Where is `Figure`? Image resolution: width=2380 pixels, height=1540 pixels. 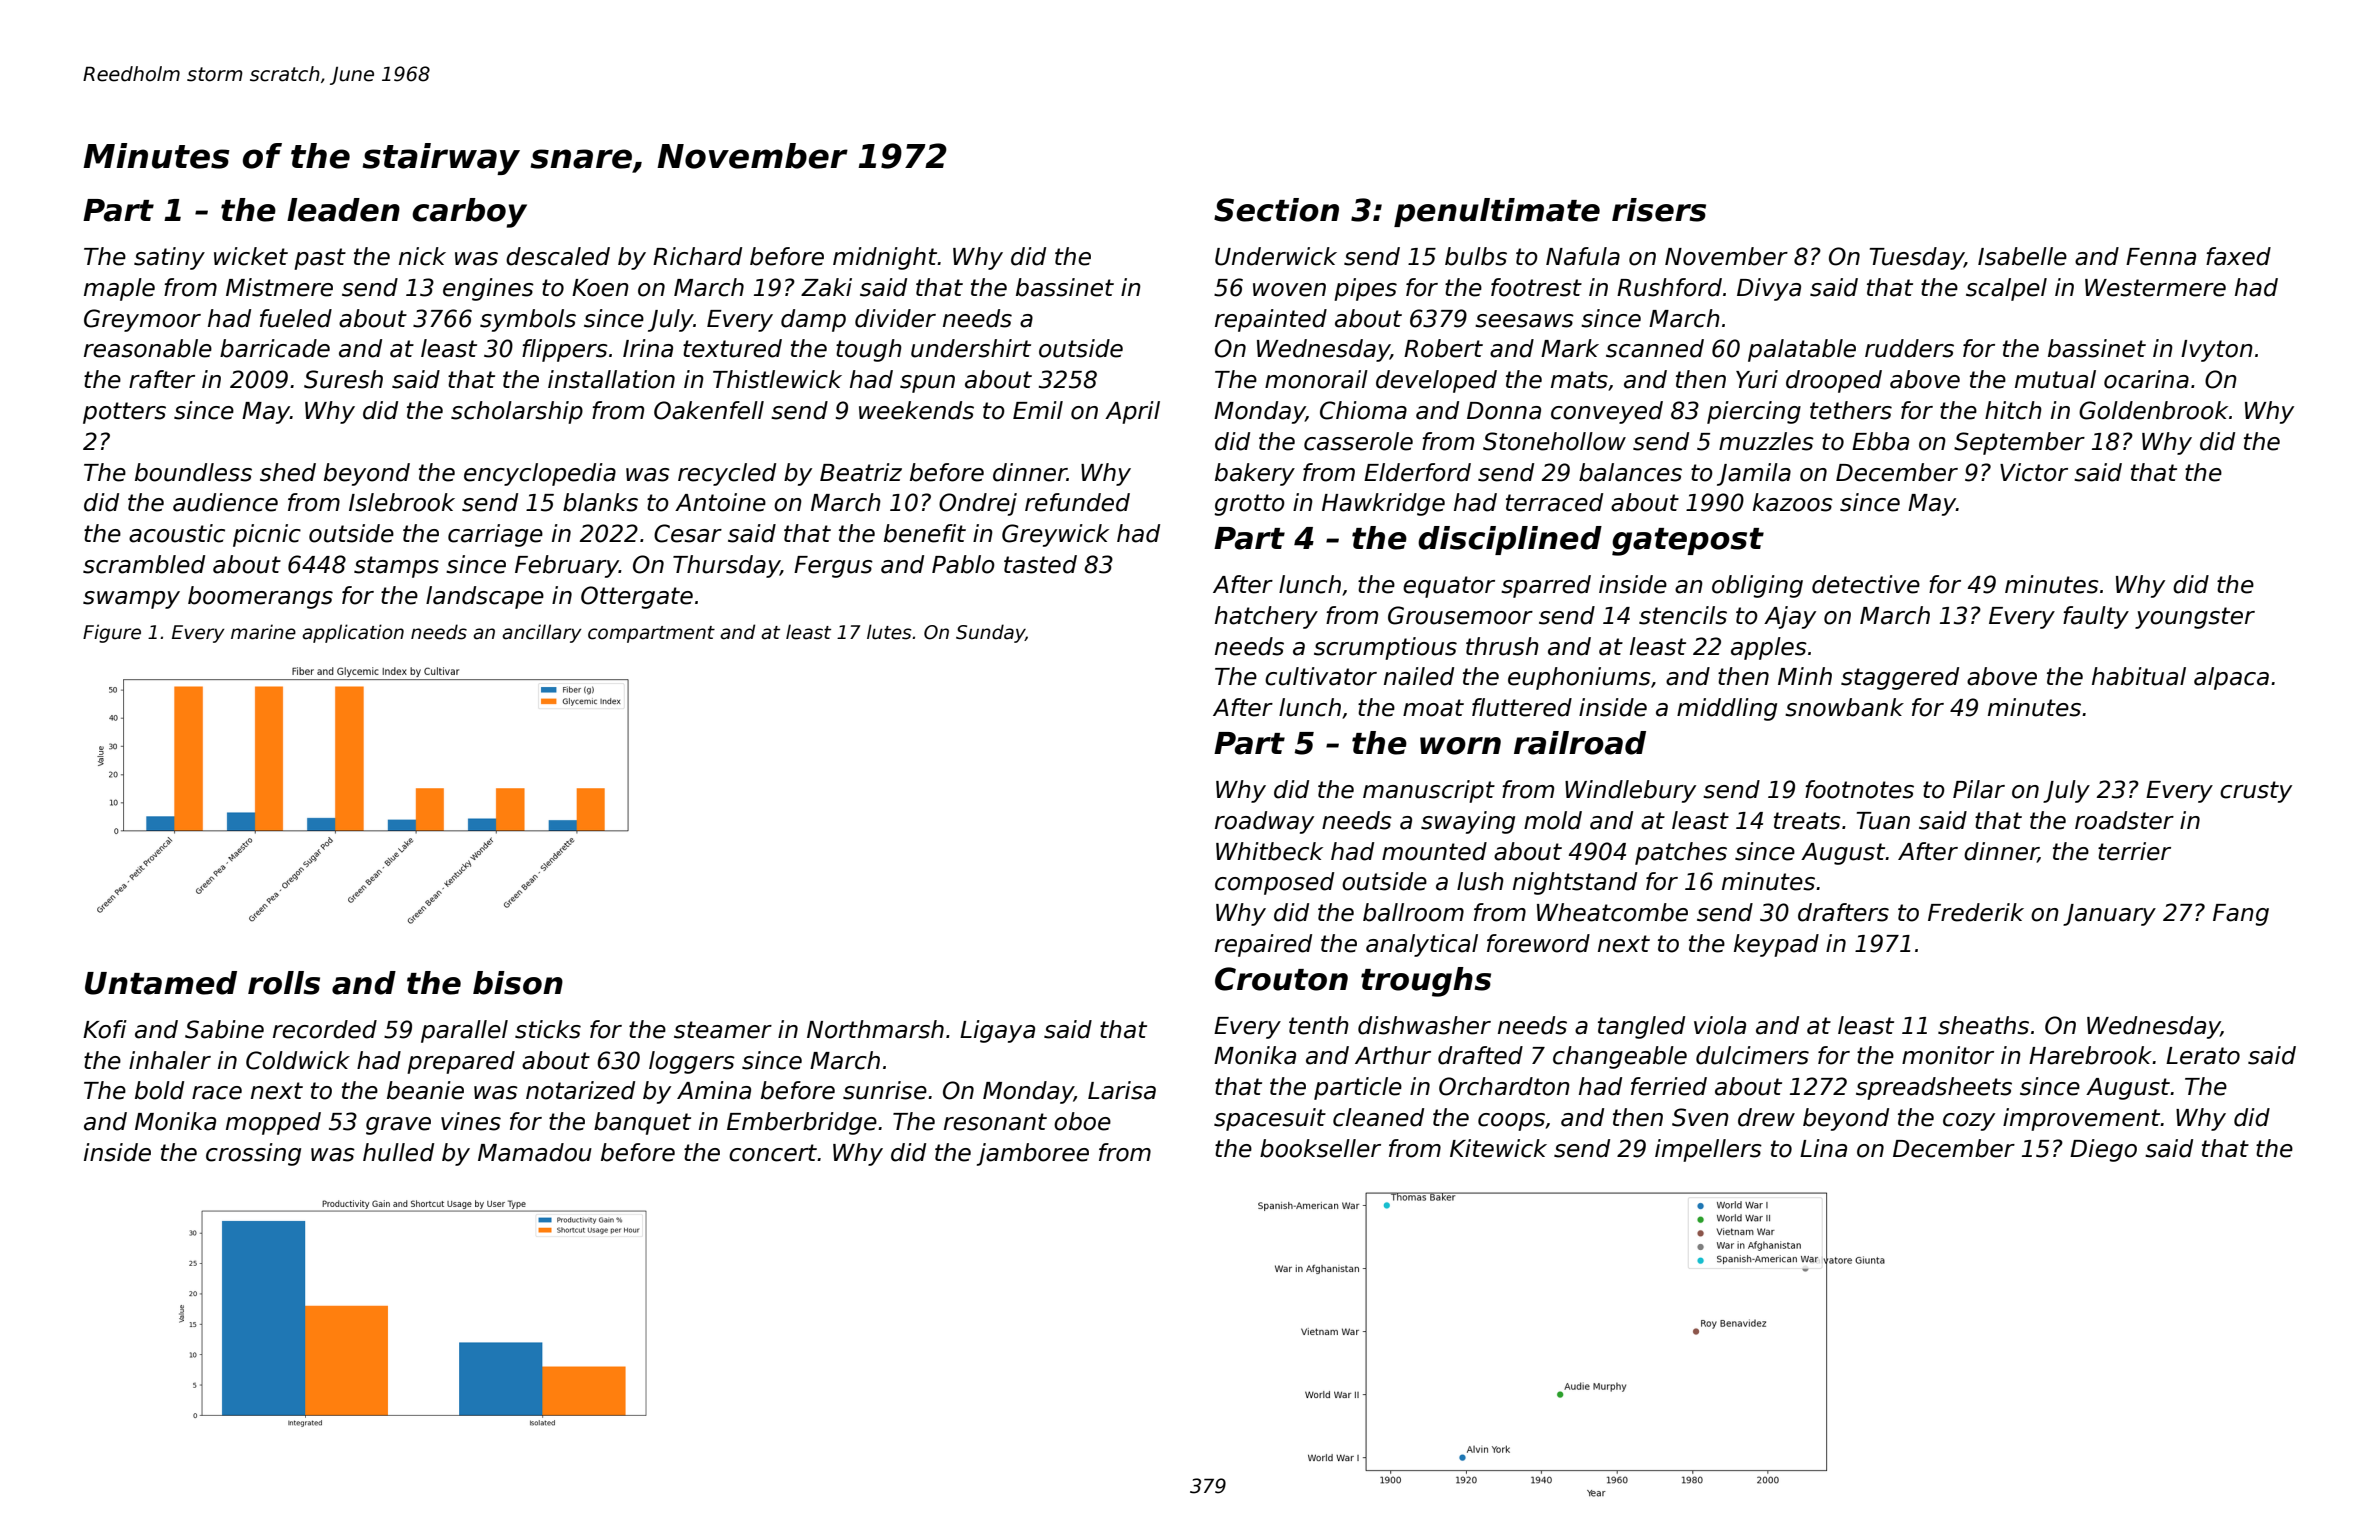 Figure is located at coordinates (112, 633).
